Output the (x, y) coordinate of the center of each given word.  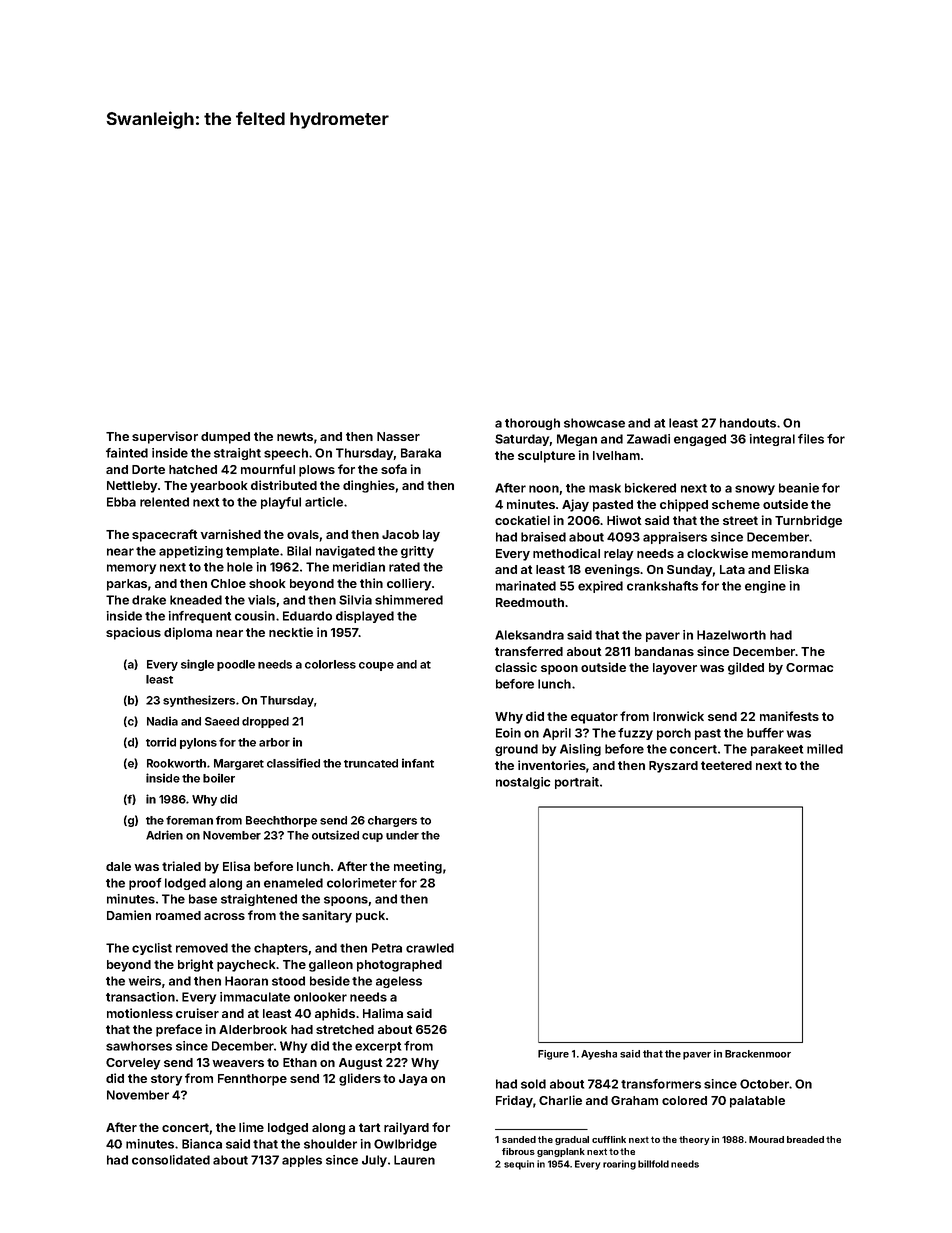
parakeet (777, 750)
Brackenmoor (758, 1054)
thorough (532, 424)
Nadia (162, 721)
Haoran (246, 981)
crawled (430, 948)
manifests (789, 716)
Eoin (508, 733)
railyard (406, 1128)
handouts (748, 423)
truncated (371, 763)
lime (251, 1127)
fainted (127, 453)
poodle (236, 665)
